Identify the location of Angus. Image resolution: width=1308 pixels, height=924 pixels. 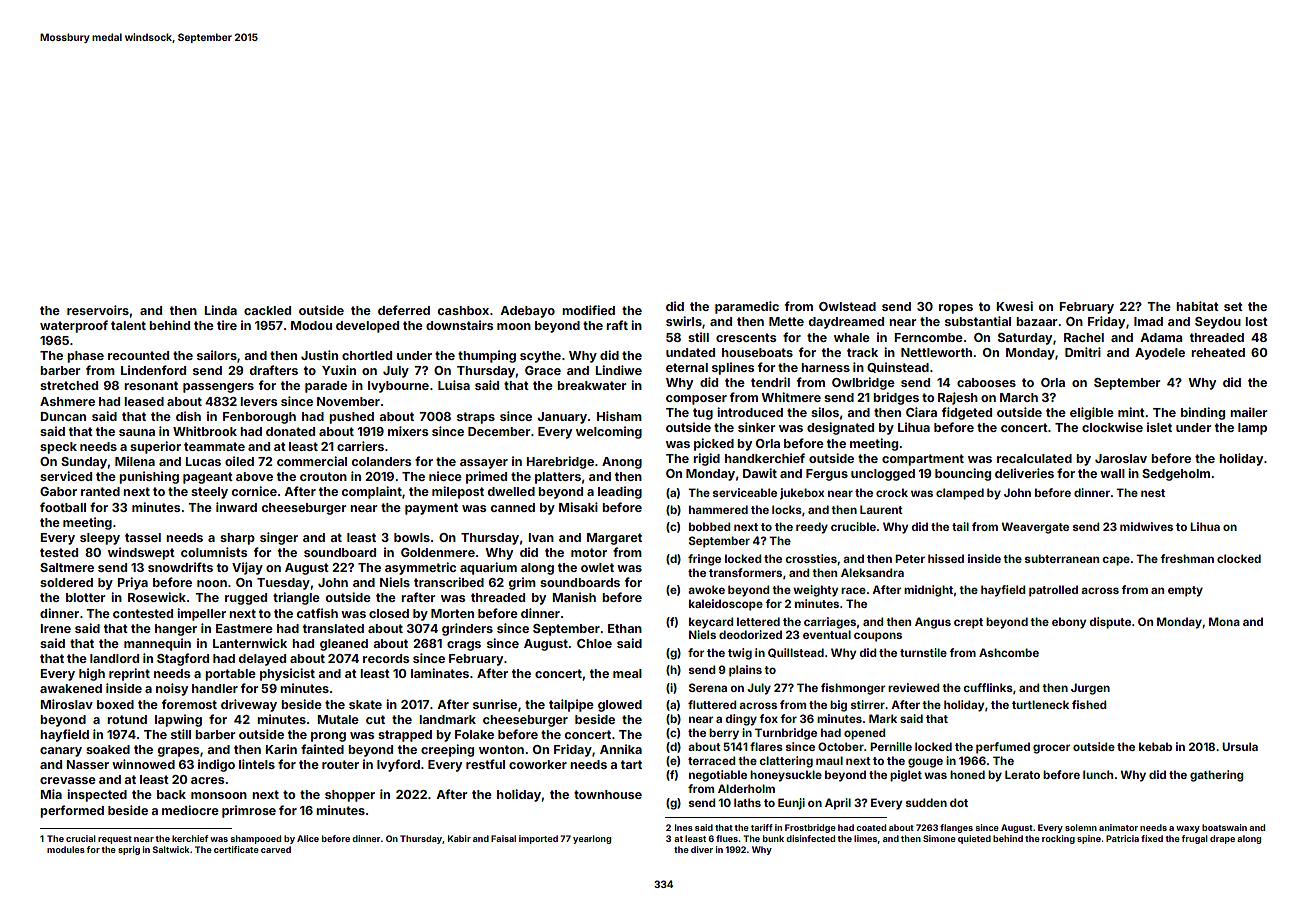
(933, 623).
